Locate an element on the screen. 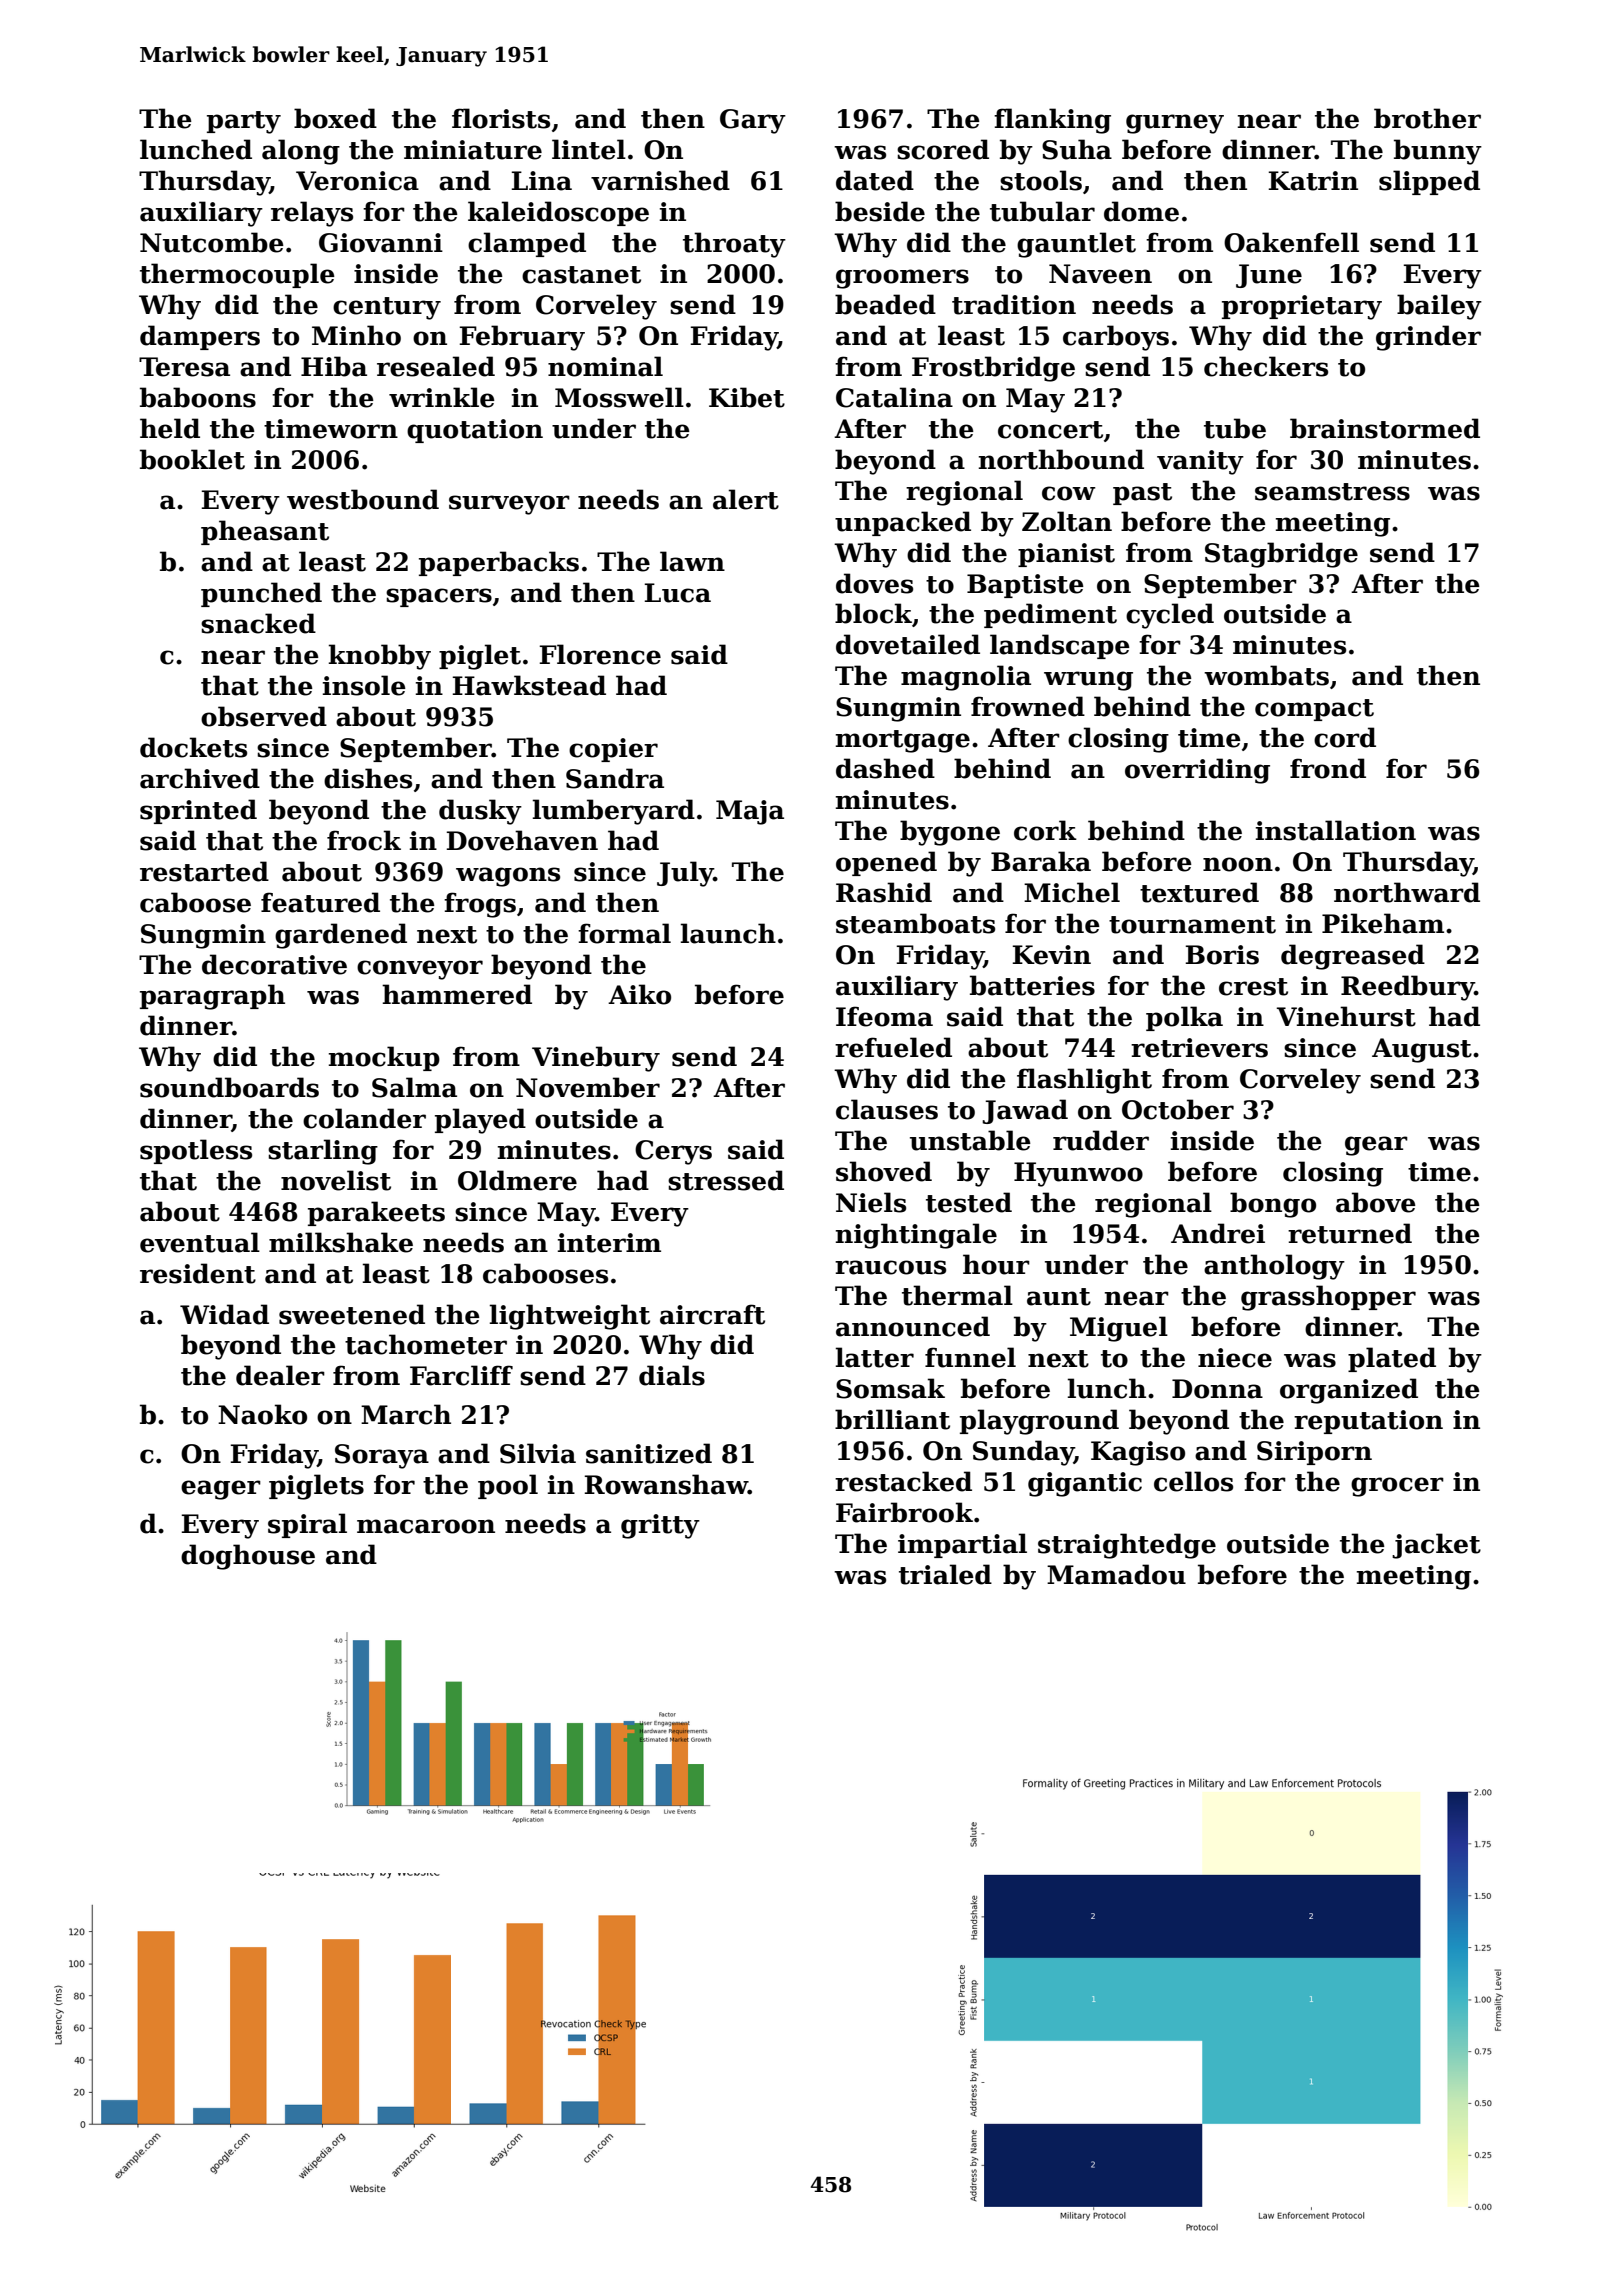 This screenshot has height=2292, width=1620. hammered is located at coordinates (457, 994).
